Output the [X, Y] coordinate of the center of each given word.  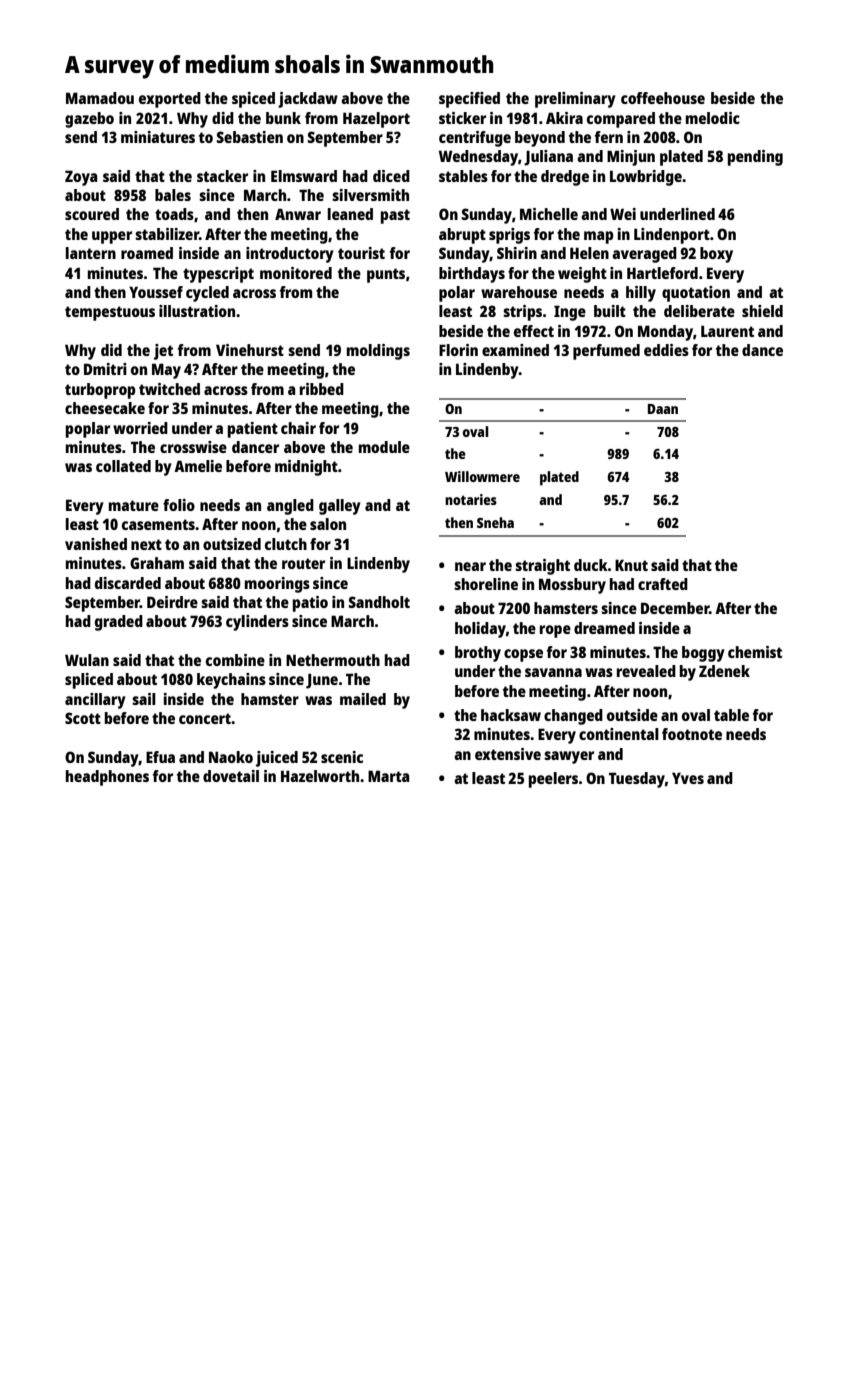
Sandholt [379, 602]
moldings [378, 352]
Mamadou [100, 98]
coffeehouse [663, 98]
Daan [663, 409]
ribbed [322, 389]
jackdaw [308, 100]
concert [205, 718]
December [675, 608]
